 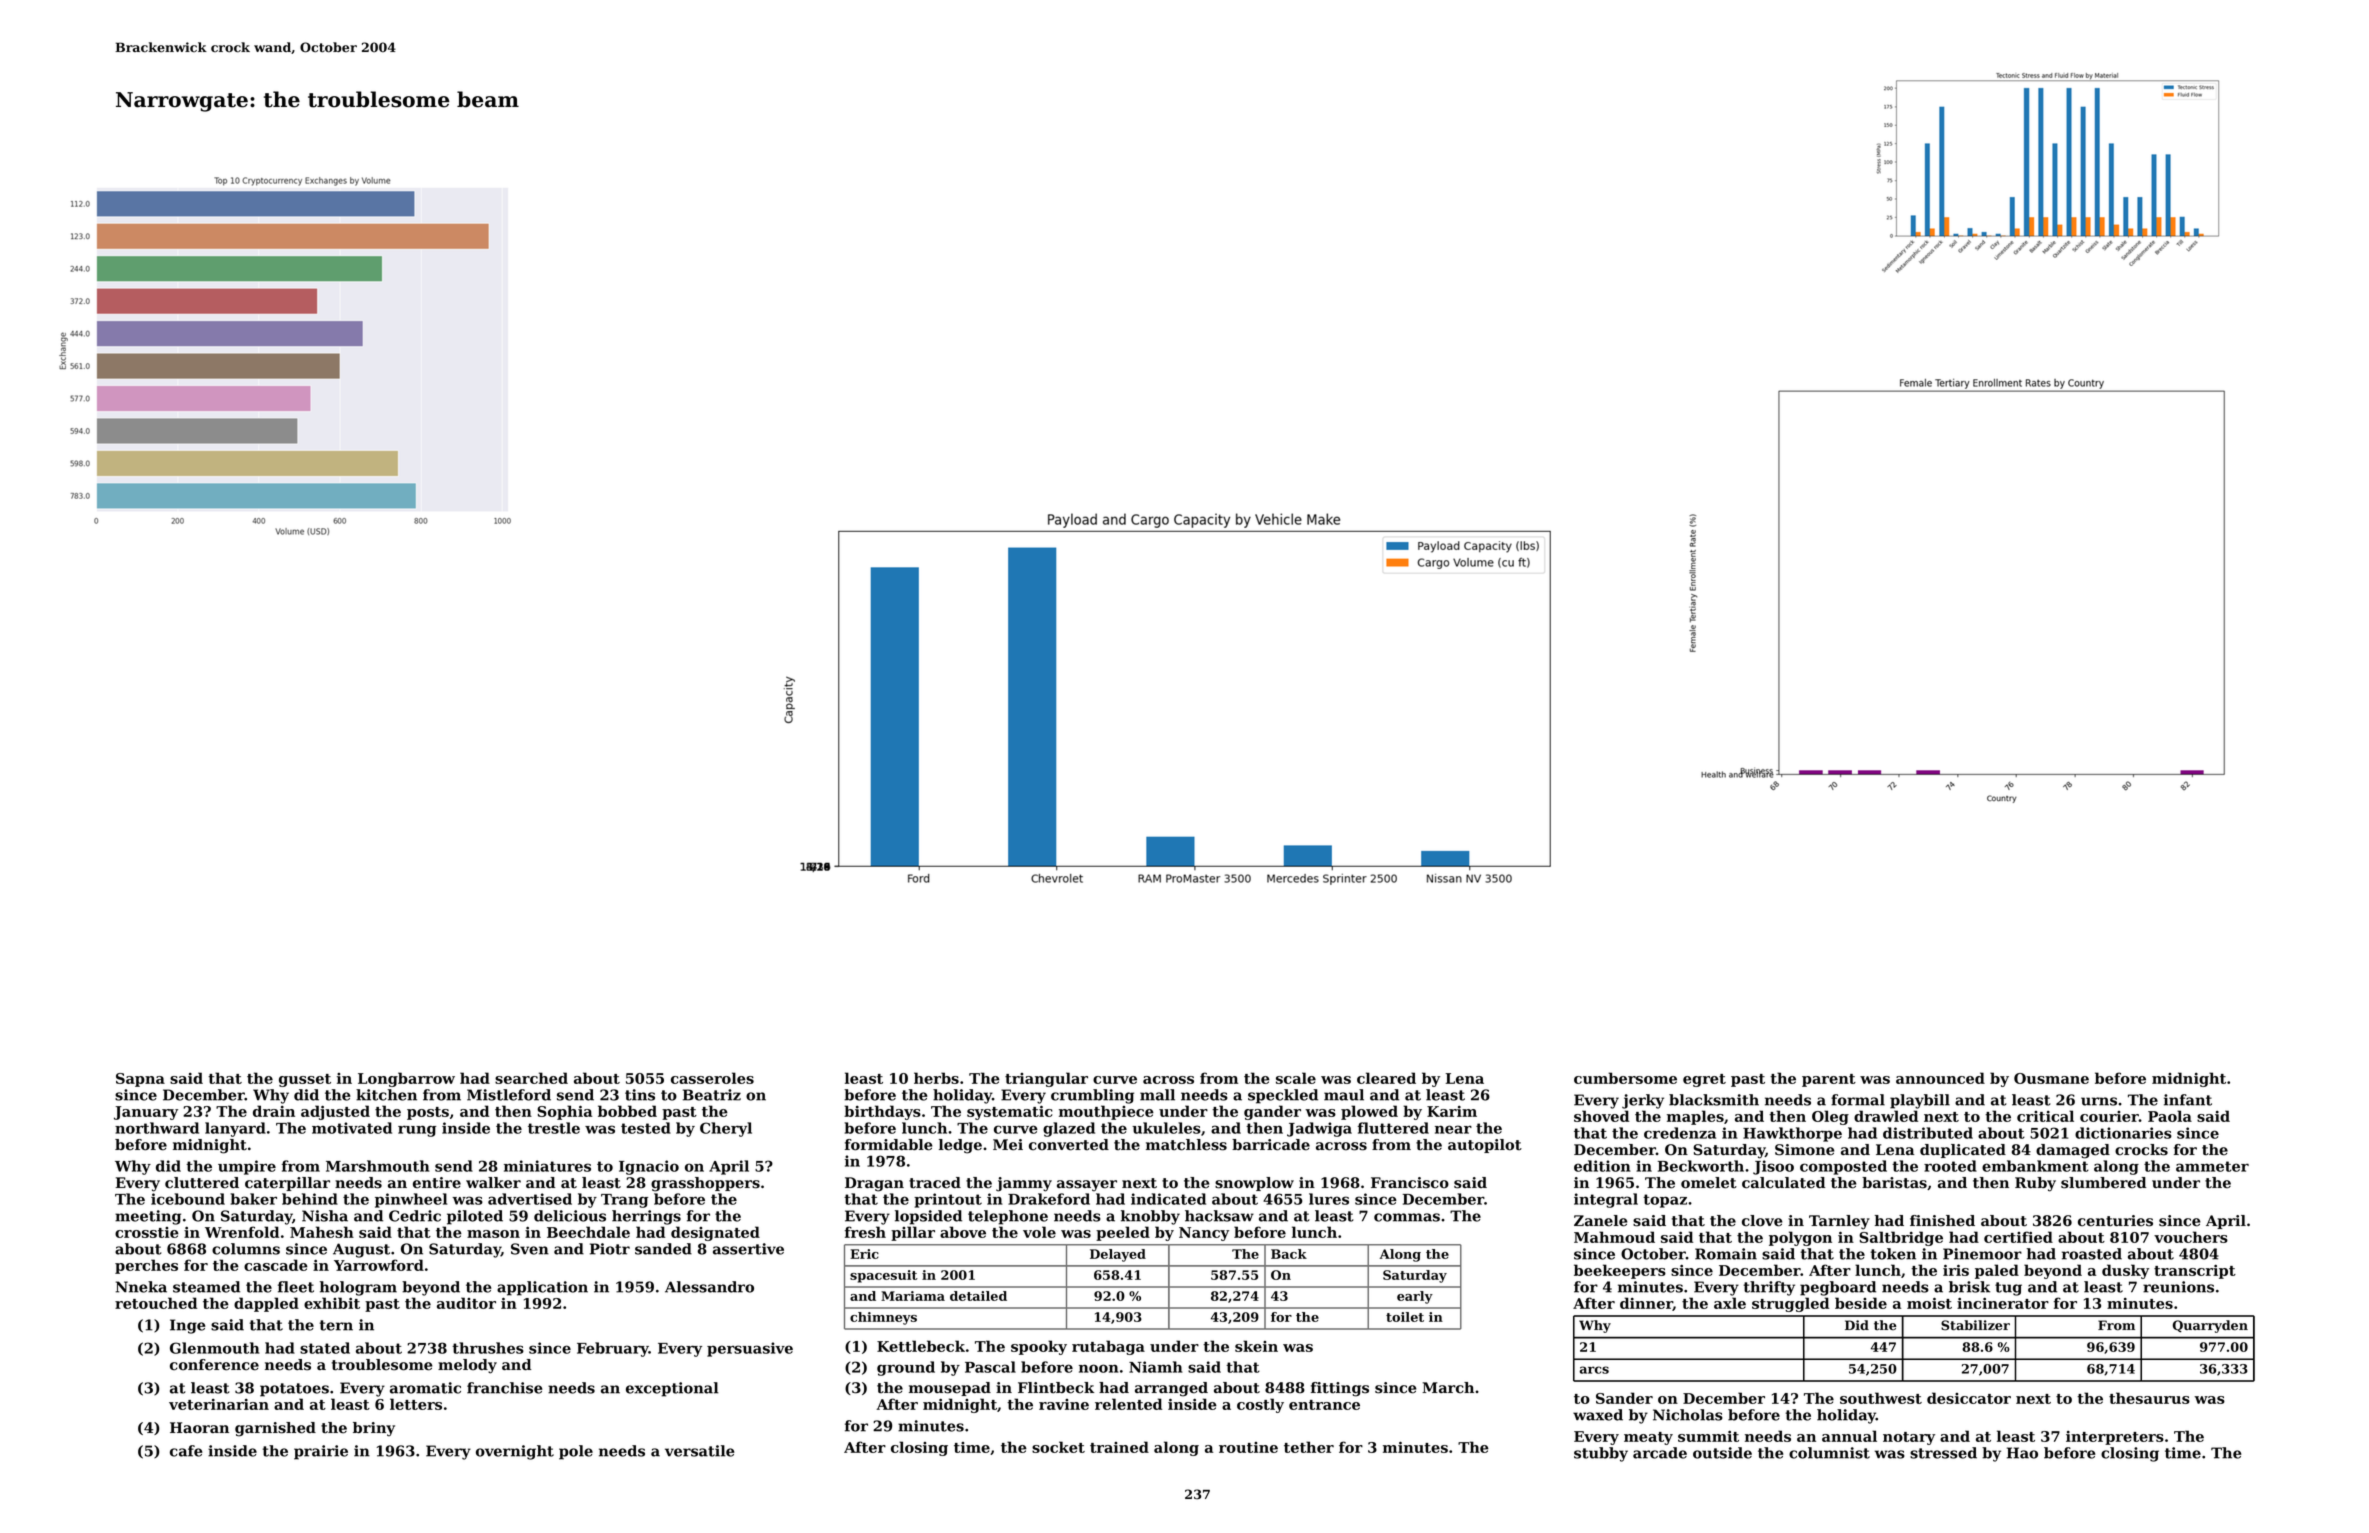 I want to click on melody, so click(x=467, y=1366).
